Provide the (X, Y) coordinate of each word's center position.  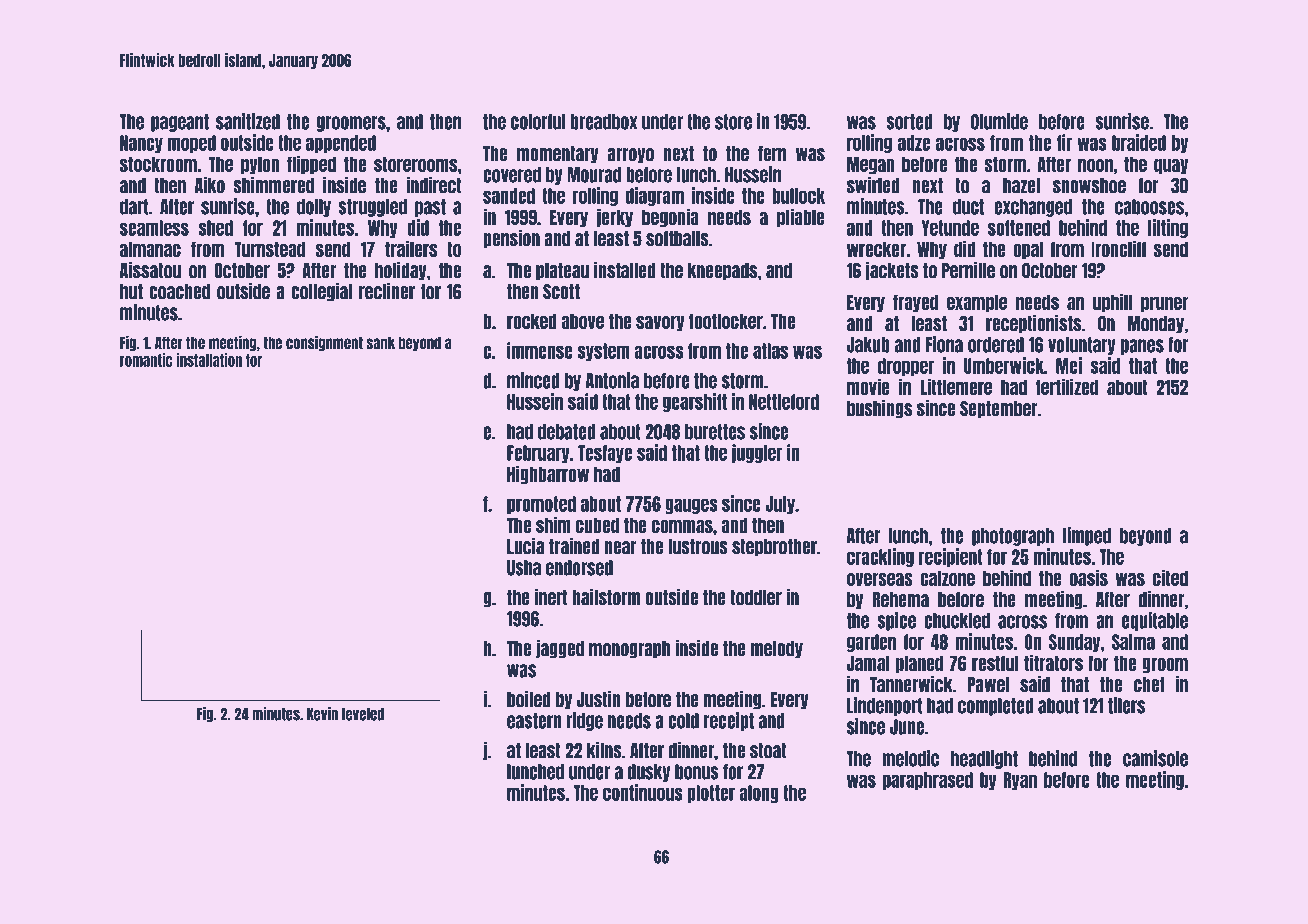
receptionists (1033, 324)
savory (660, 323)
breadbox (603, 122)
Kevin (322, 714)
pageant (180, 123)
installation (209, 360)
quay (1171, 166)
